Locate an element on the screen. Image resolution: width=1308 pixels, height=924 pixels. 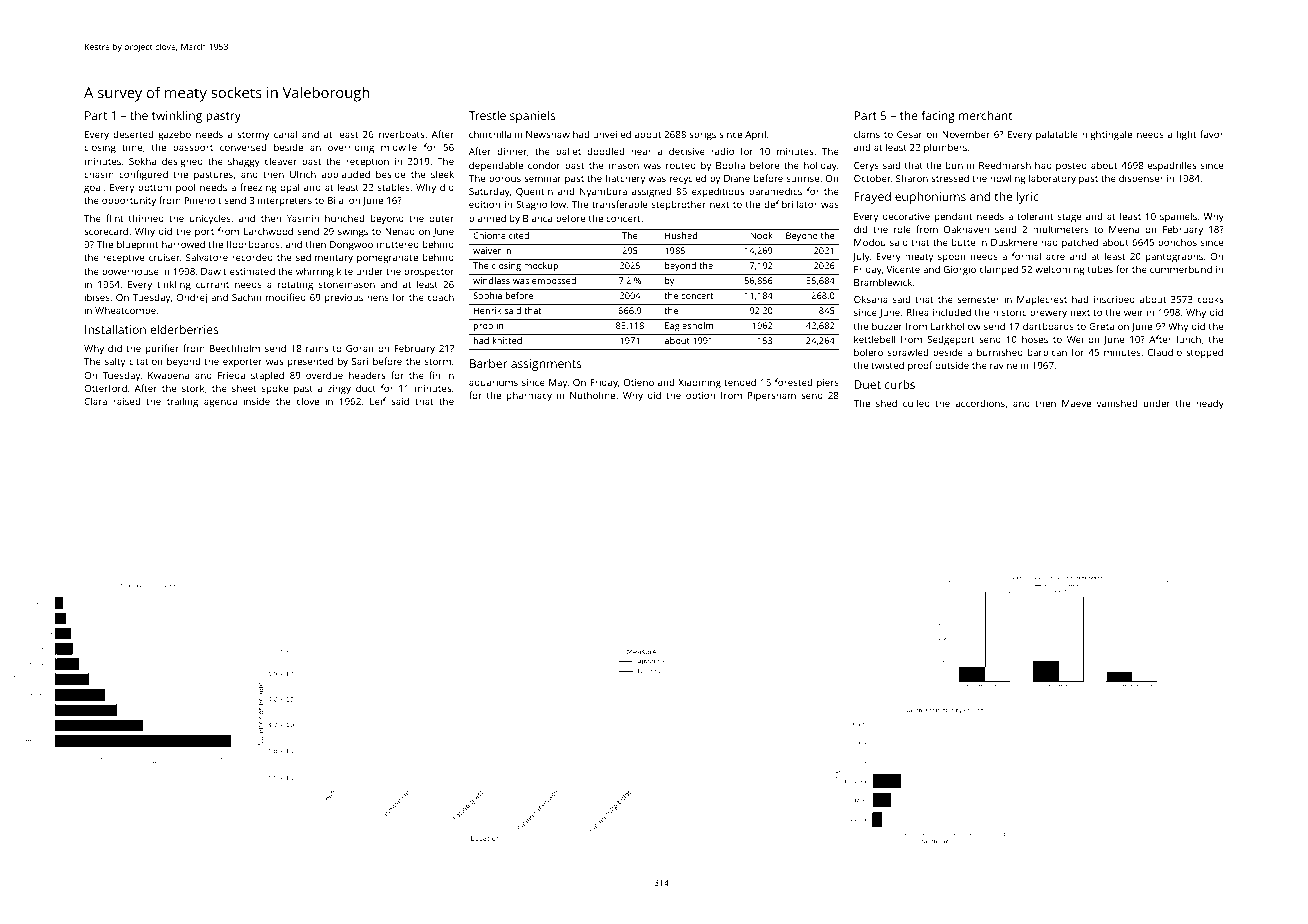
pharmacy is located at coordinates (529, 396).
